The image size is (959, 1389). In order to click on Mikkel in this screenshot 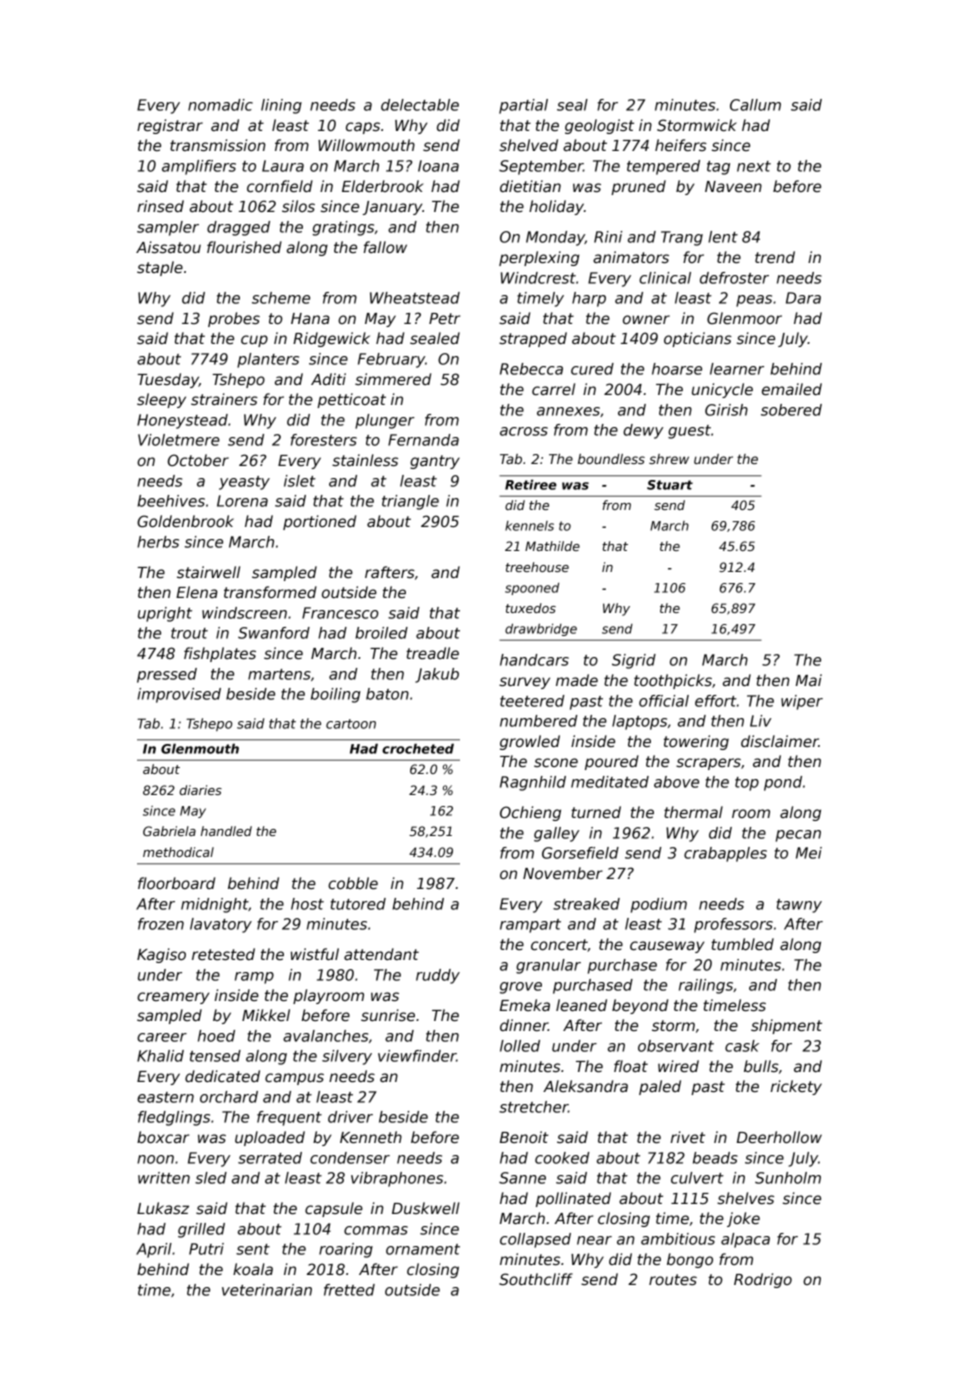, I will do `click(266, 1015)`.
